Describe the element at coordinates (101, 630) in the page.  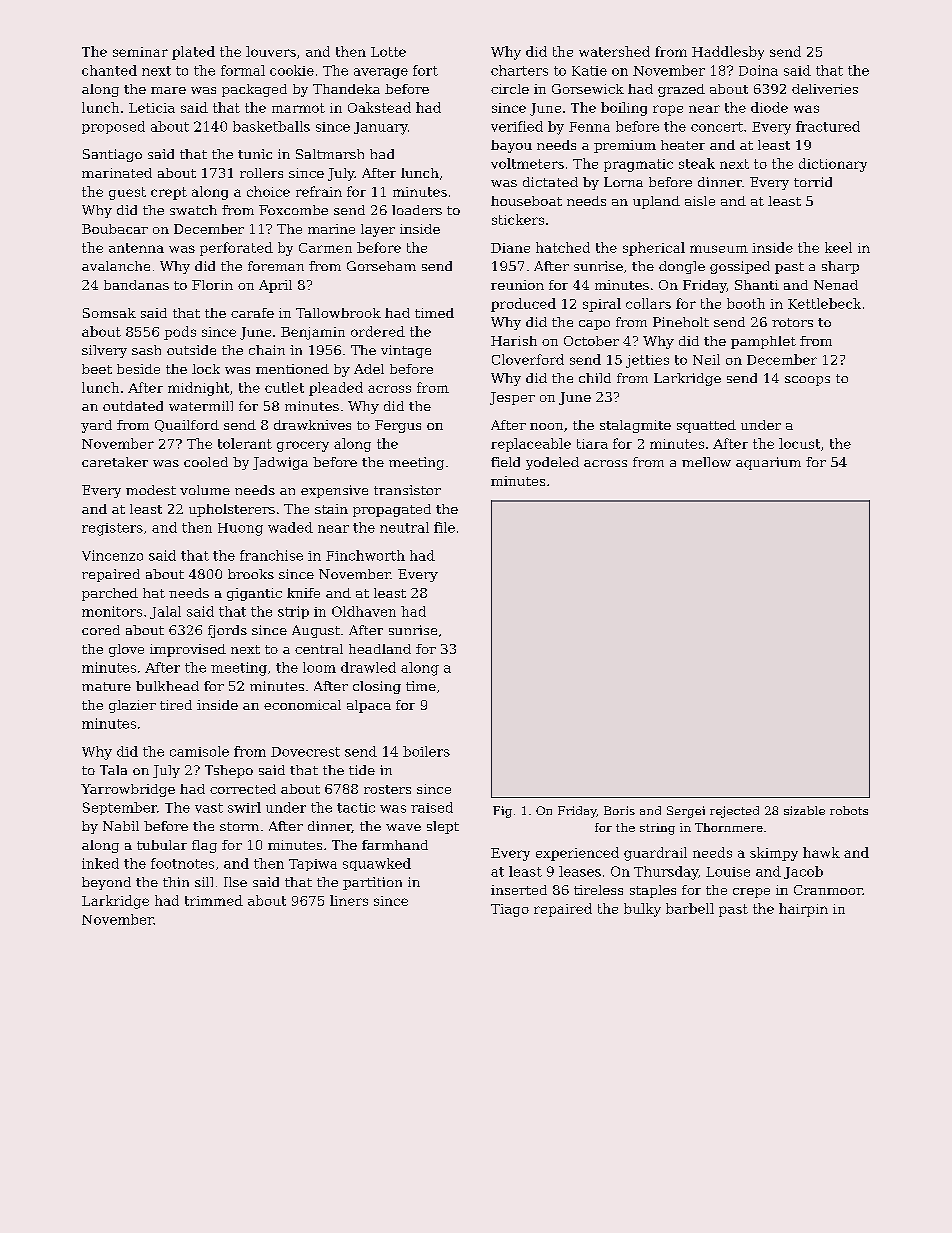
I see `cored` at that location.
